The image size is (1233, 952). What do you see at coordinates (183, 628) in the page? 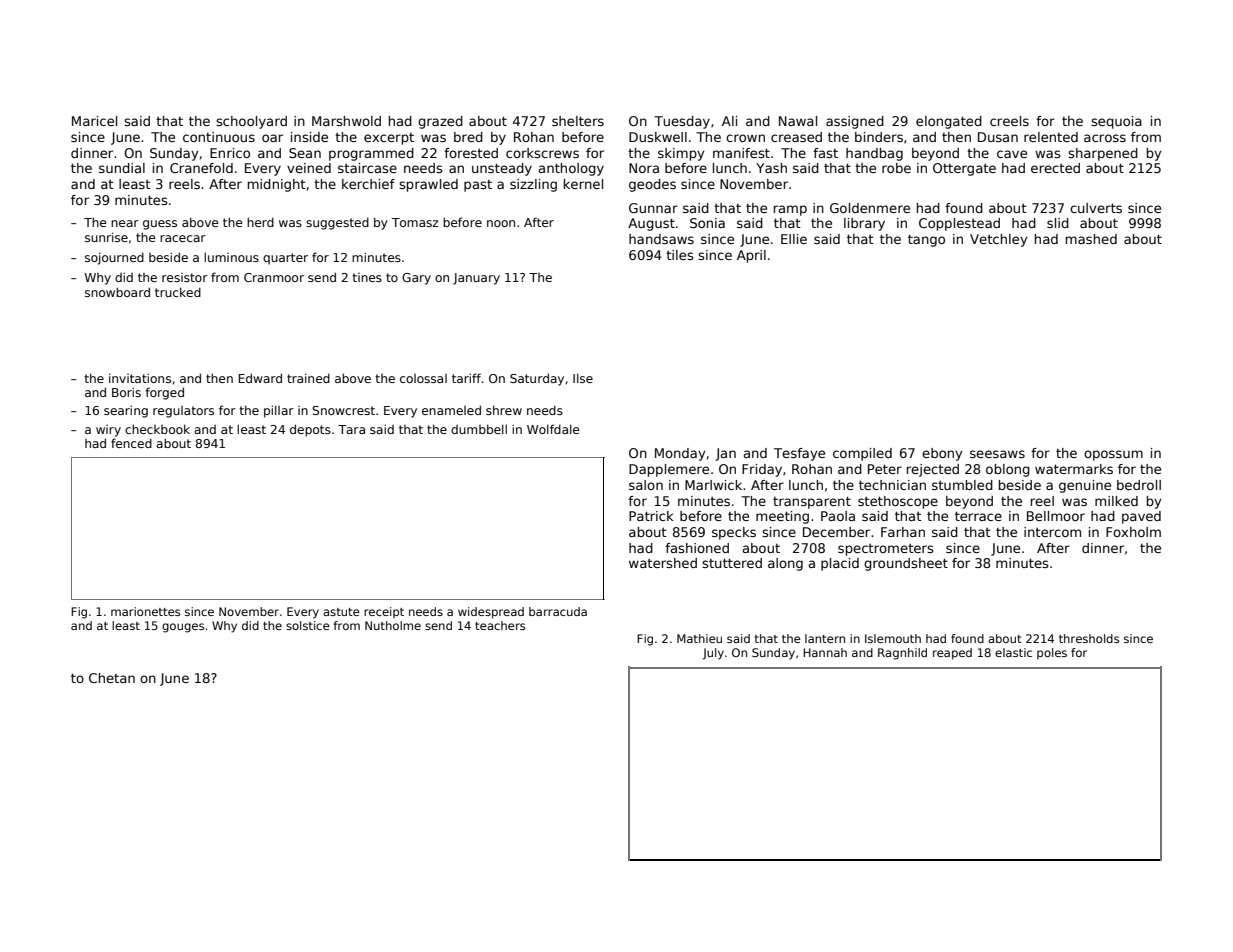
I see `gouges` at bounding box center [183, 628].
